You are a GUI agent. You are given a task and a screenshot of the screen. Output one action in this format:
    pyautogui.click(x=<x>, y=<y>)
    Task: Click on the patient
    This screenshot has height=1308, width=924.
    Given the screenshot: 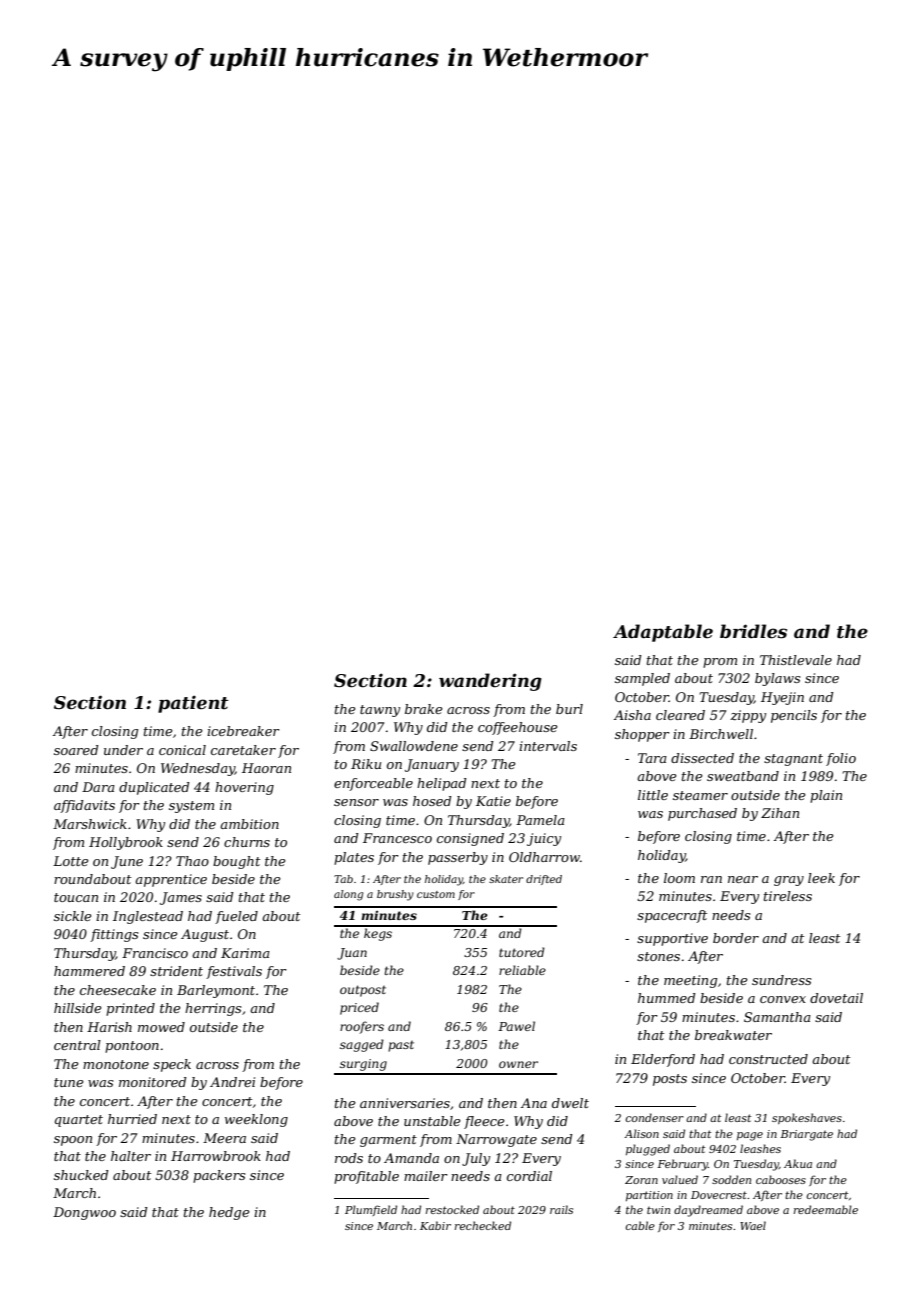 What is the action you would take?
    pyautogui.click(x=193, y=704)
